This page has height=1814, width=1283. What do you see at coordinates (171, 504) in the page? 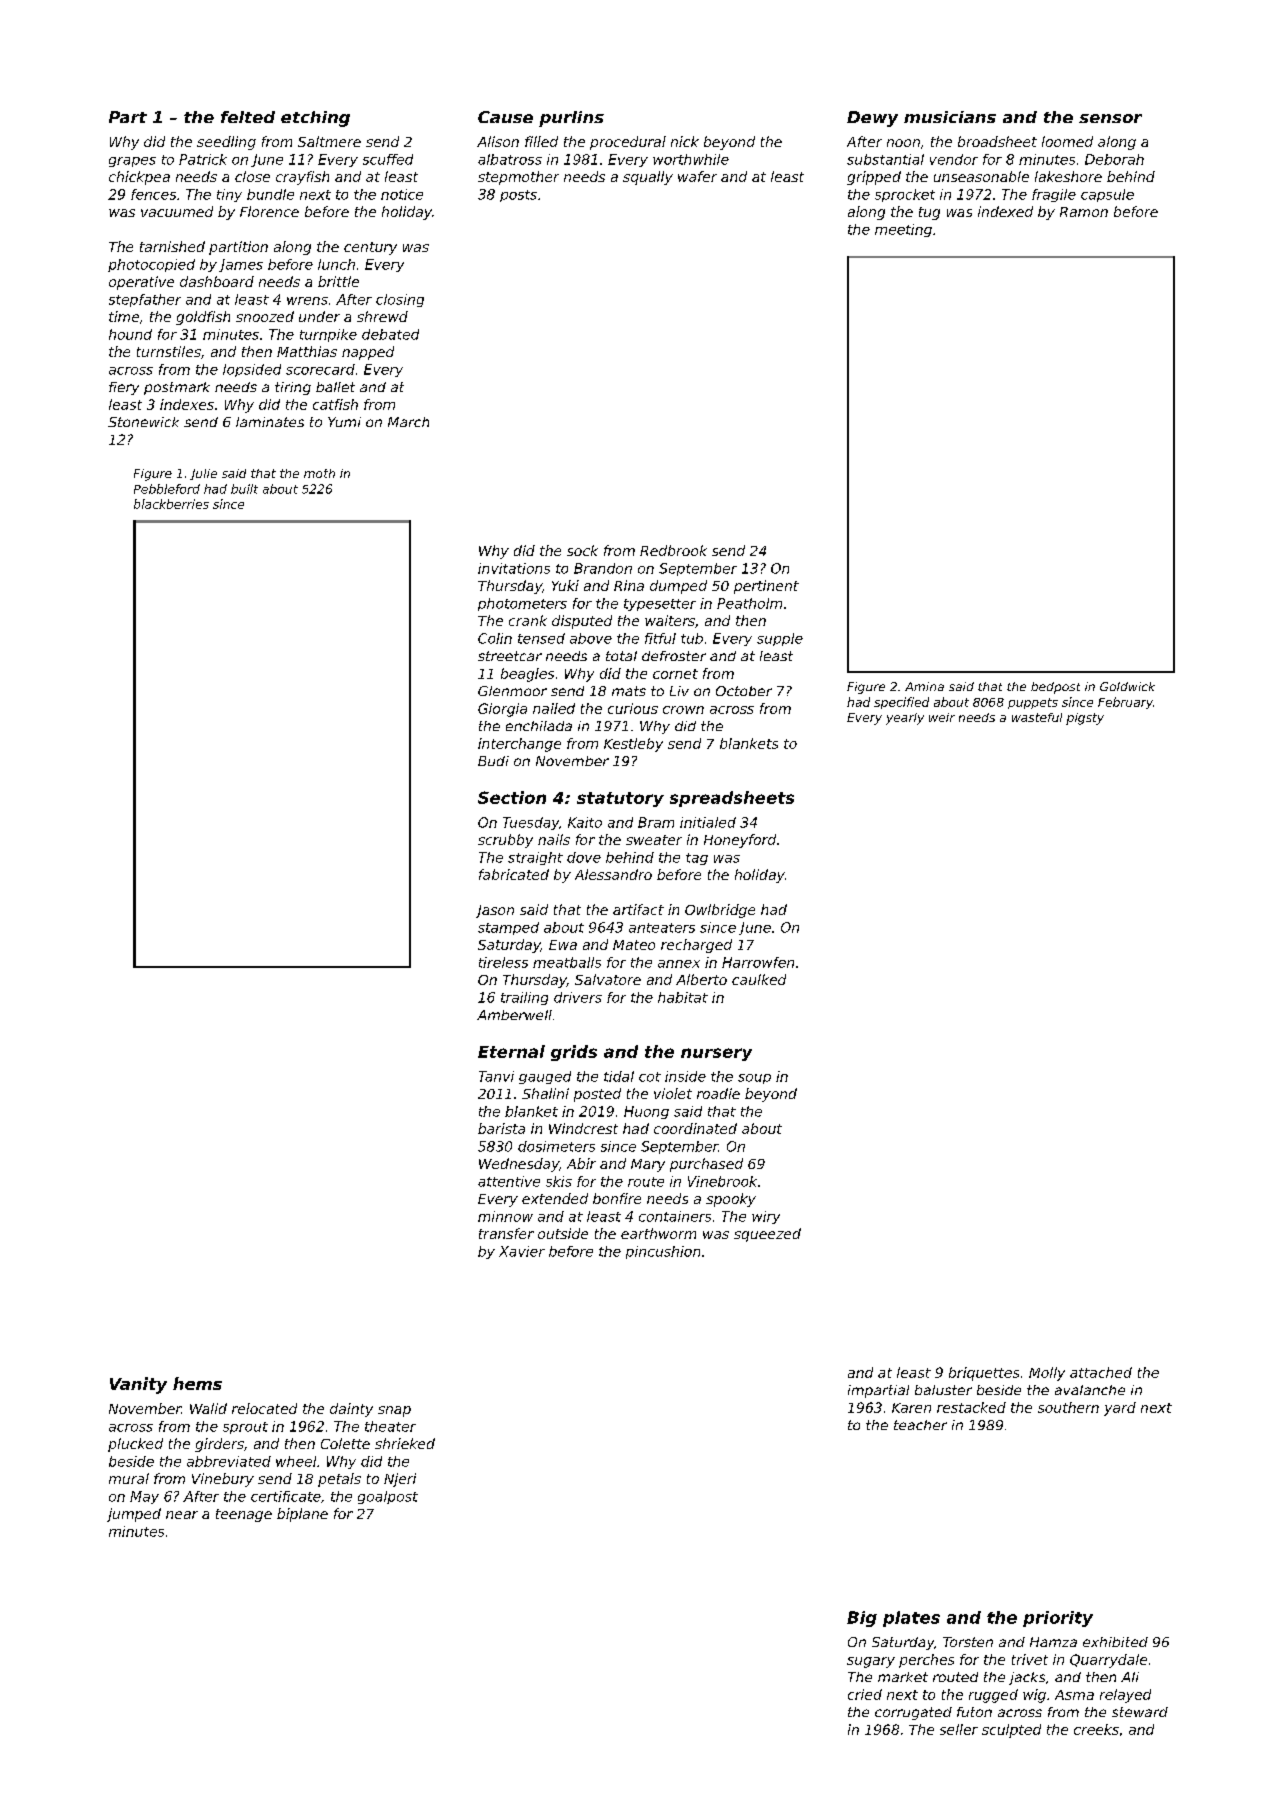
I see `blackberries` at bounding box center [171, 504].
